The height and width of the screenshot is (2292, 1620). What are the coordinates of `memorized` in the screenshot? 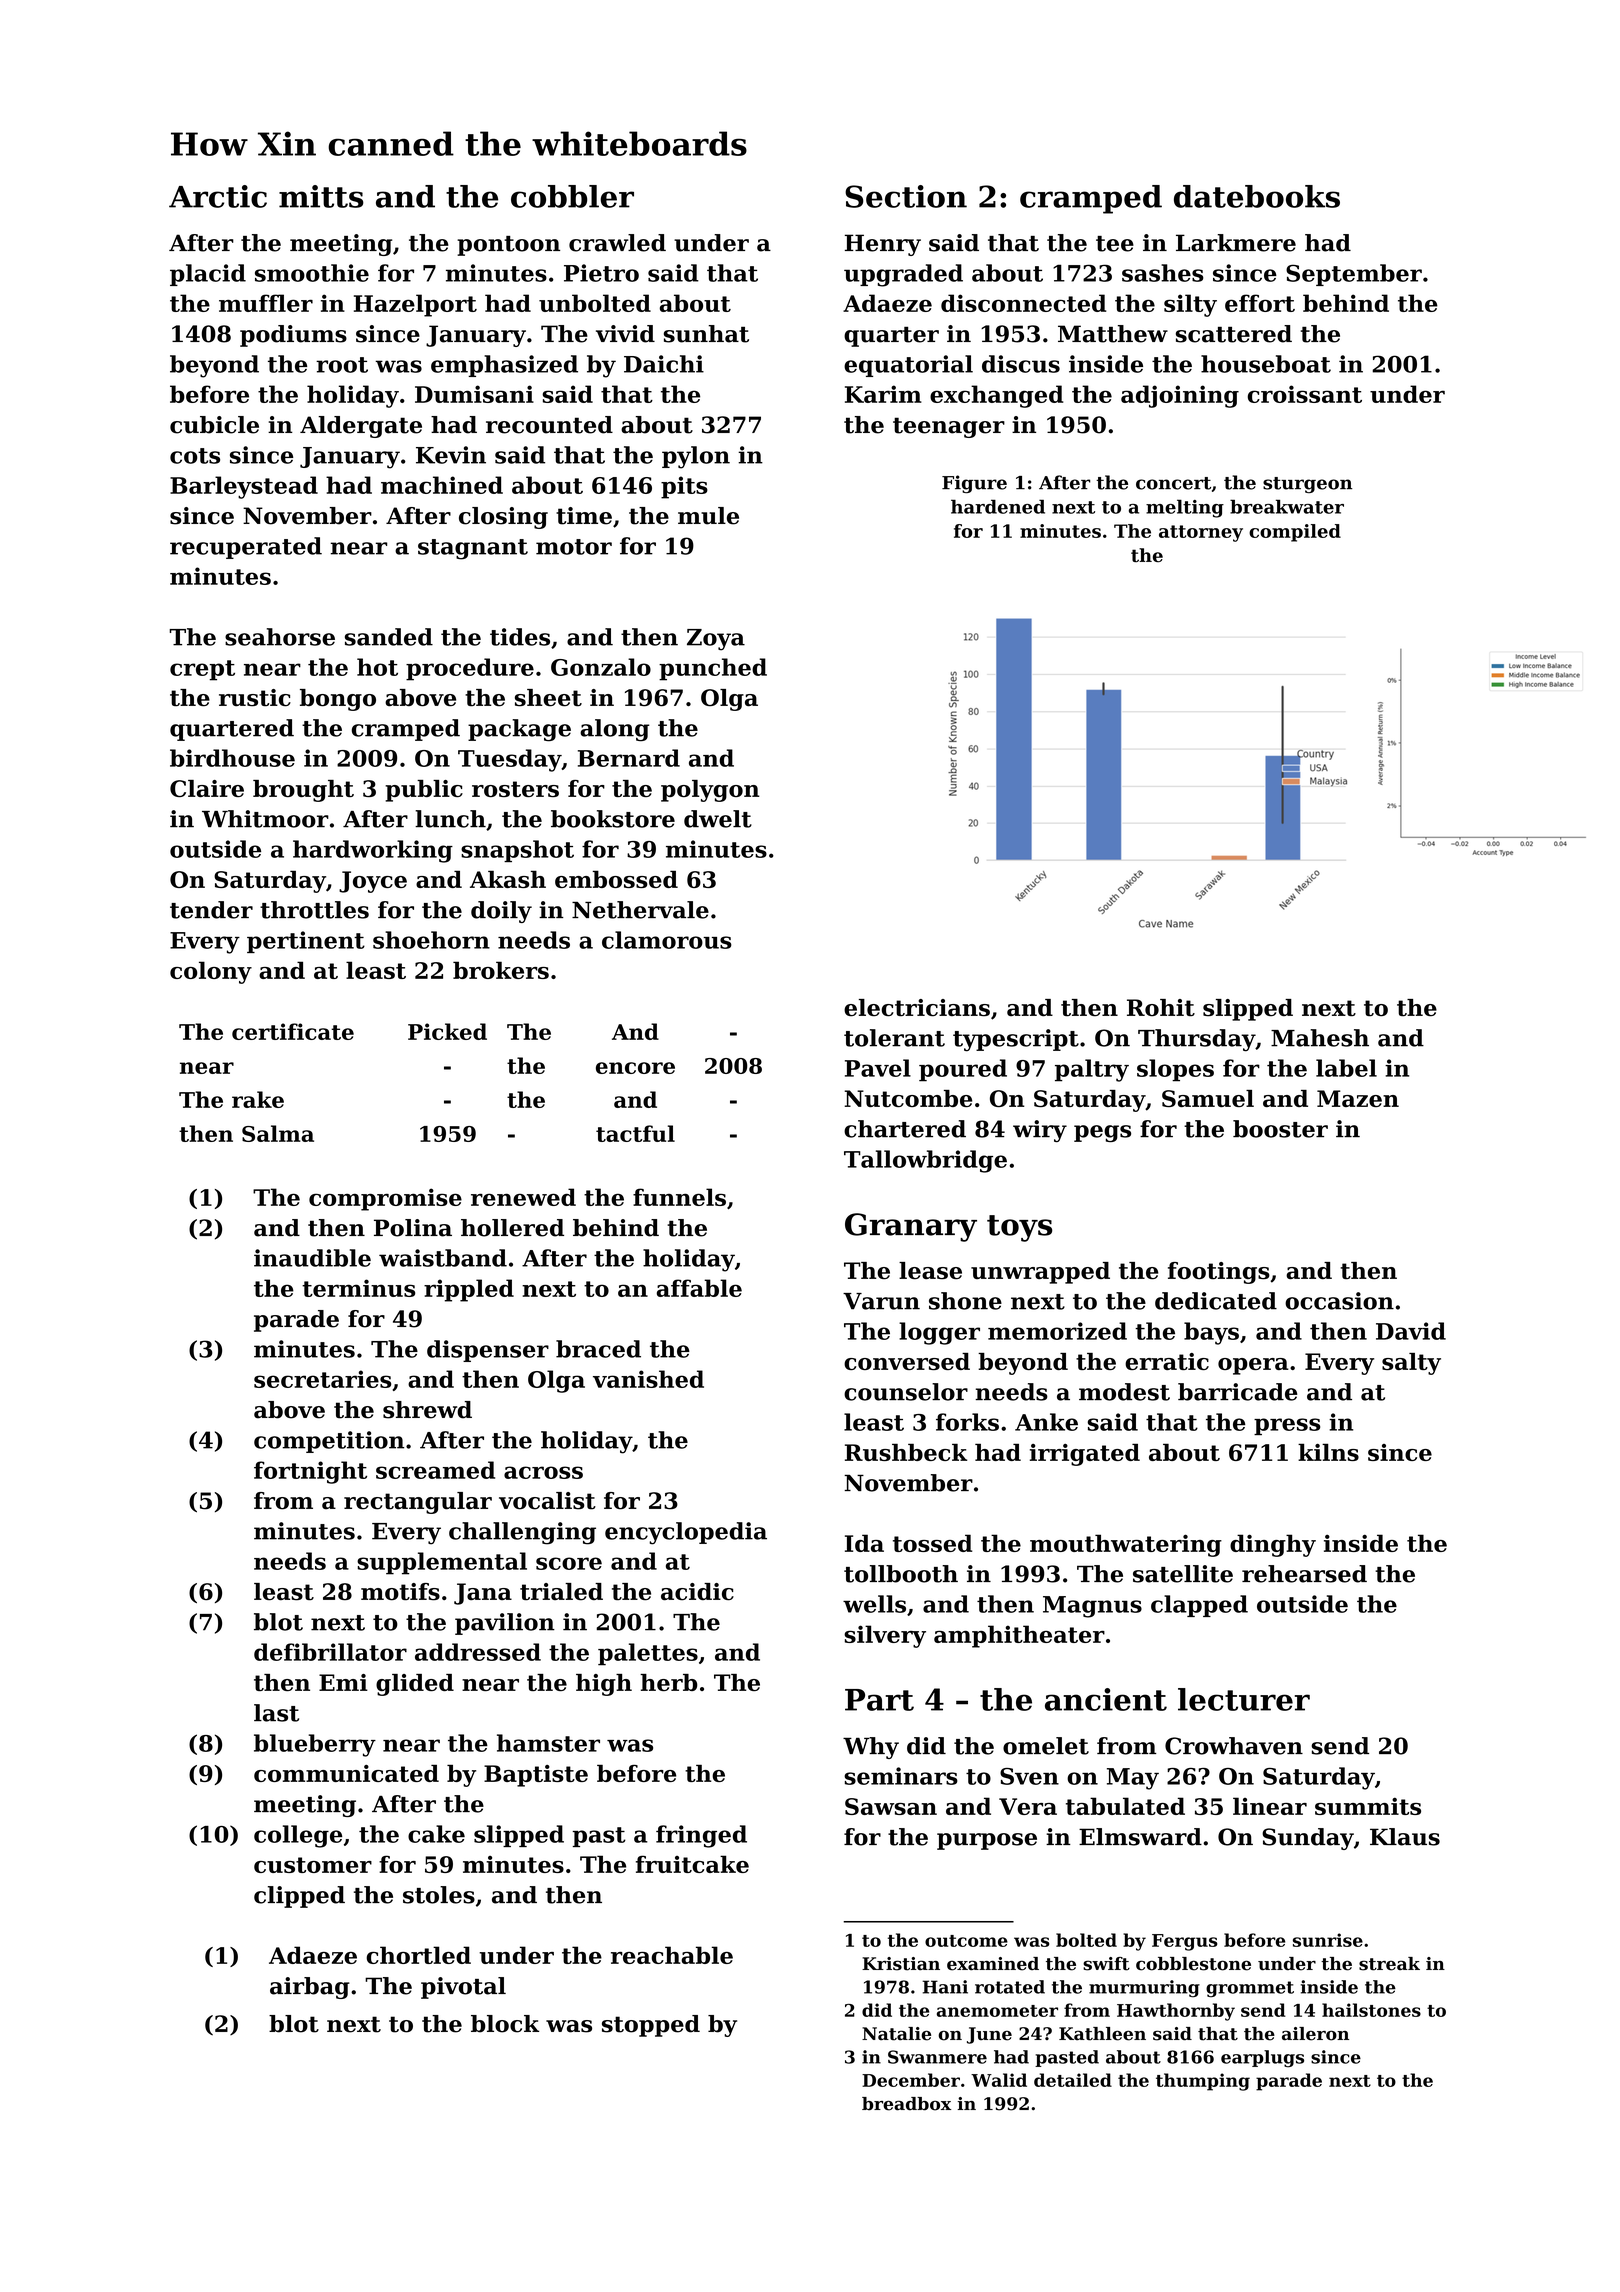 It's located at (1057, 1331).
